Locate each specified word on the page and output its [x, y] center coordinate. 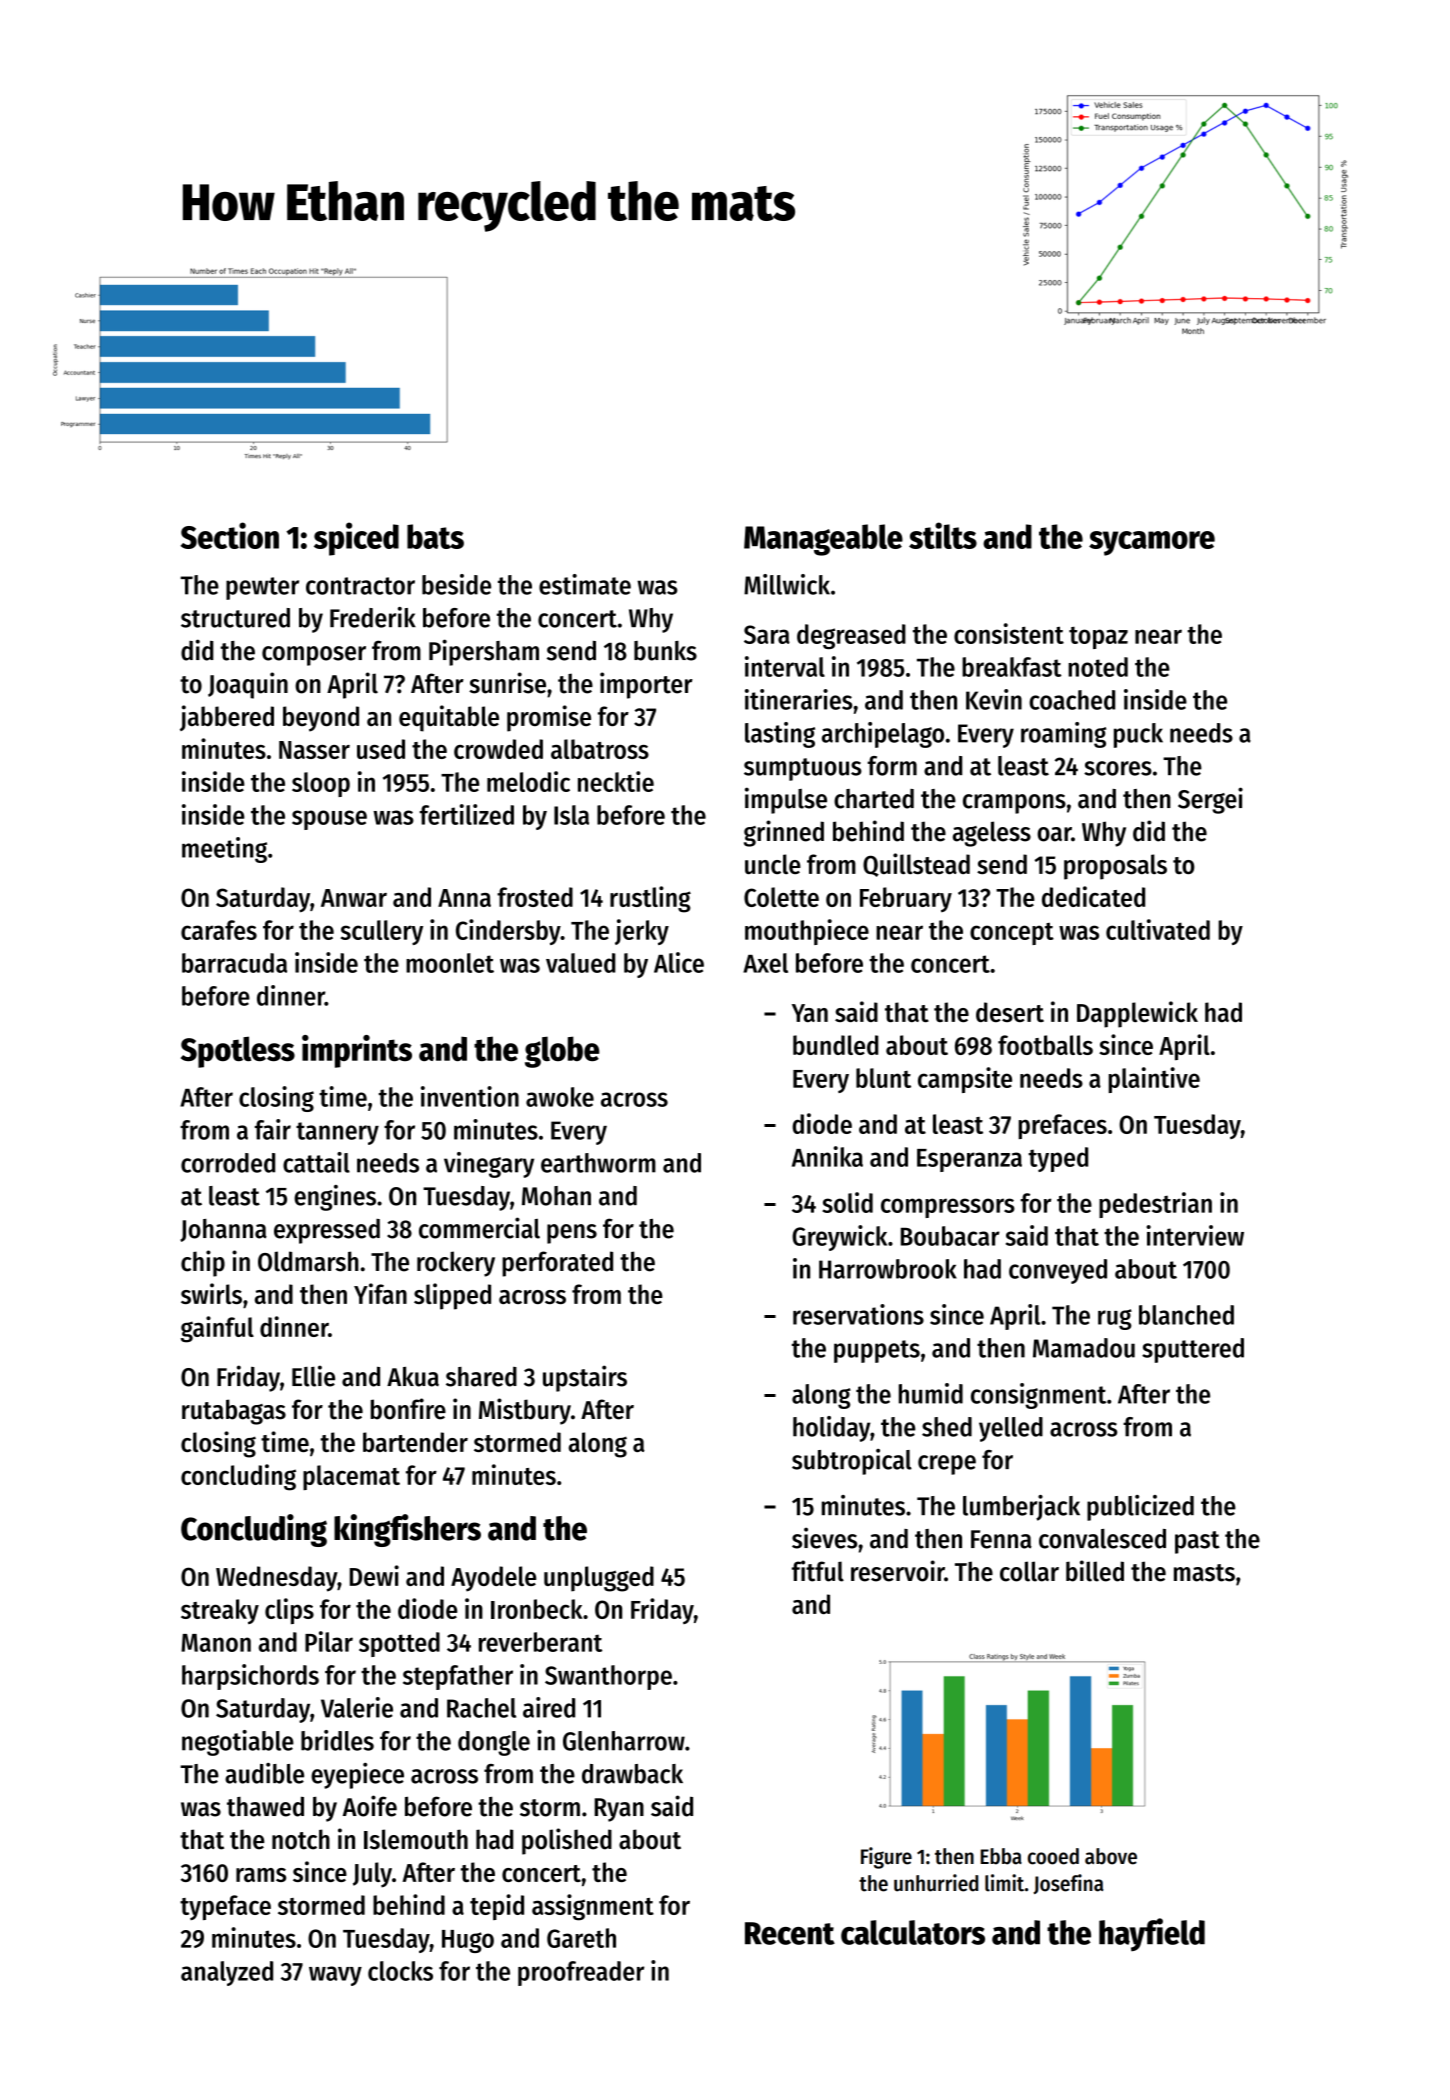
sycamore [1152, 543]
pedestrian [1155, 1205]
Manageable [823, 540]
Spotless [238, 1052]
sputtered [1193, 1350]
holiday [831, 1429]
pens [572, 1234]
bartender [415, 1442]
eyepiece [357, 1776]
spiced [356, 539]
